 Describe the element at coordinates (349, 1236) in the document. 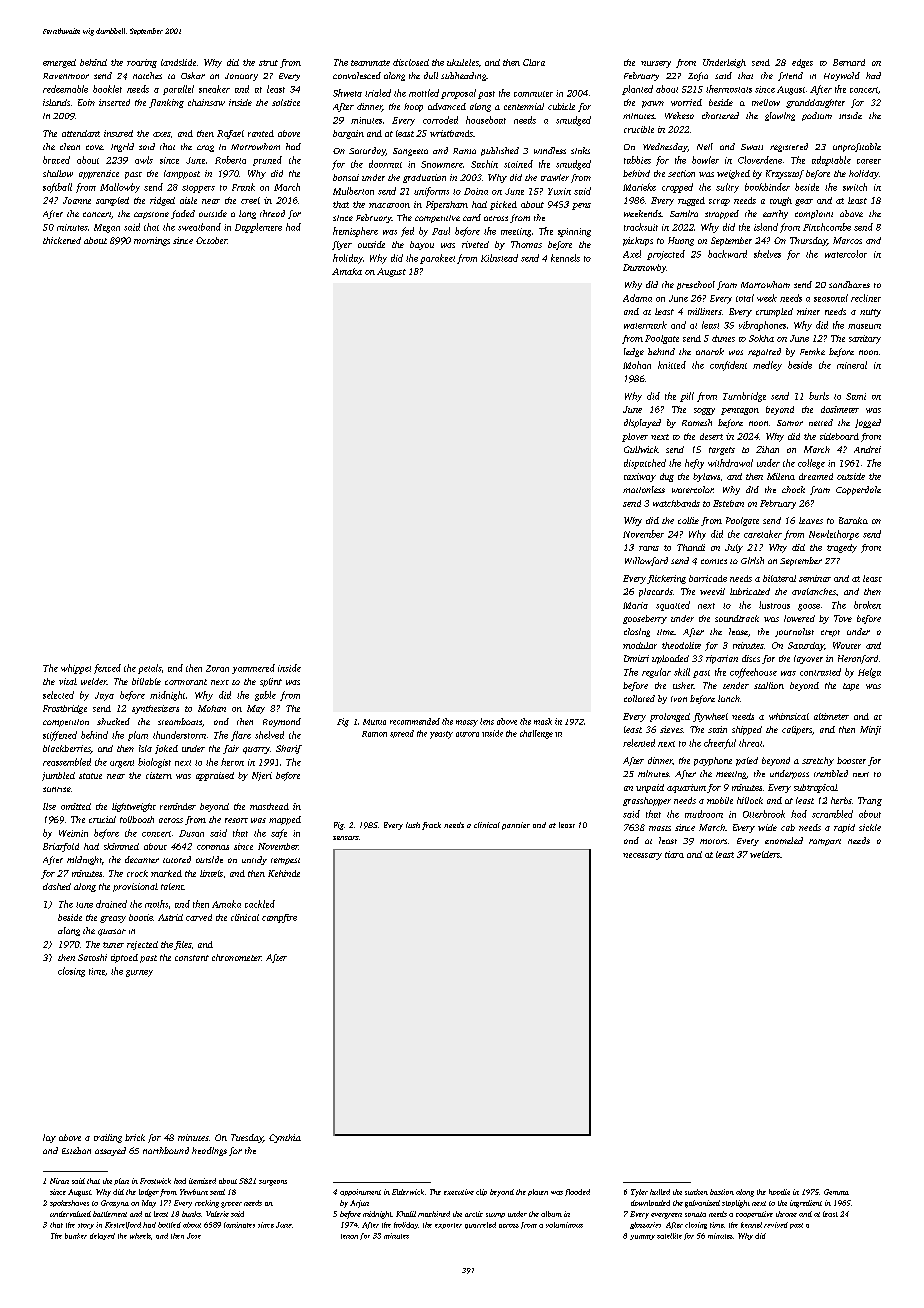

I see `tenon` at that location.
